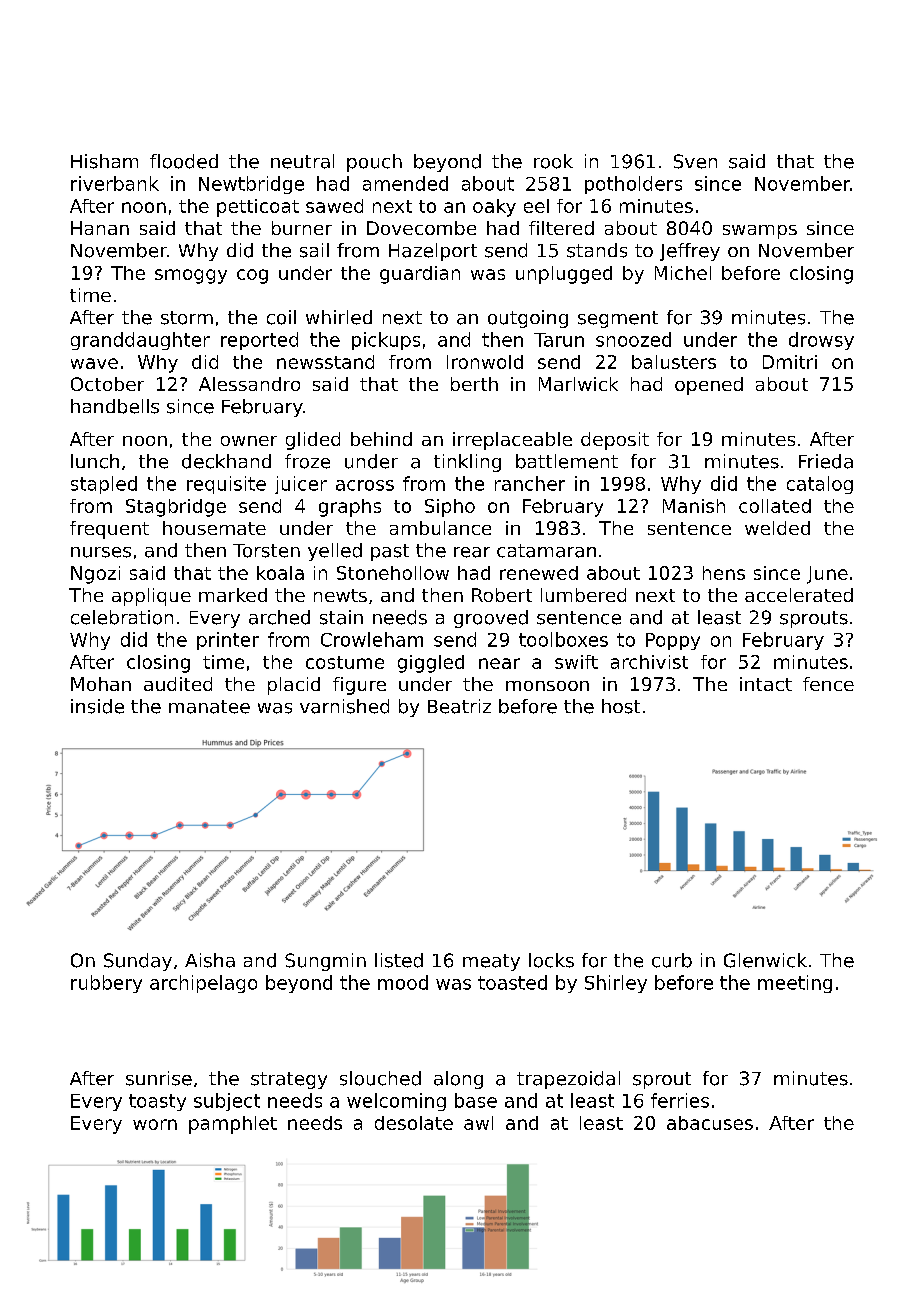  Describe the element at coordinates (140, 341) in the image. I see `granddaughter` at that location.
